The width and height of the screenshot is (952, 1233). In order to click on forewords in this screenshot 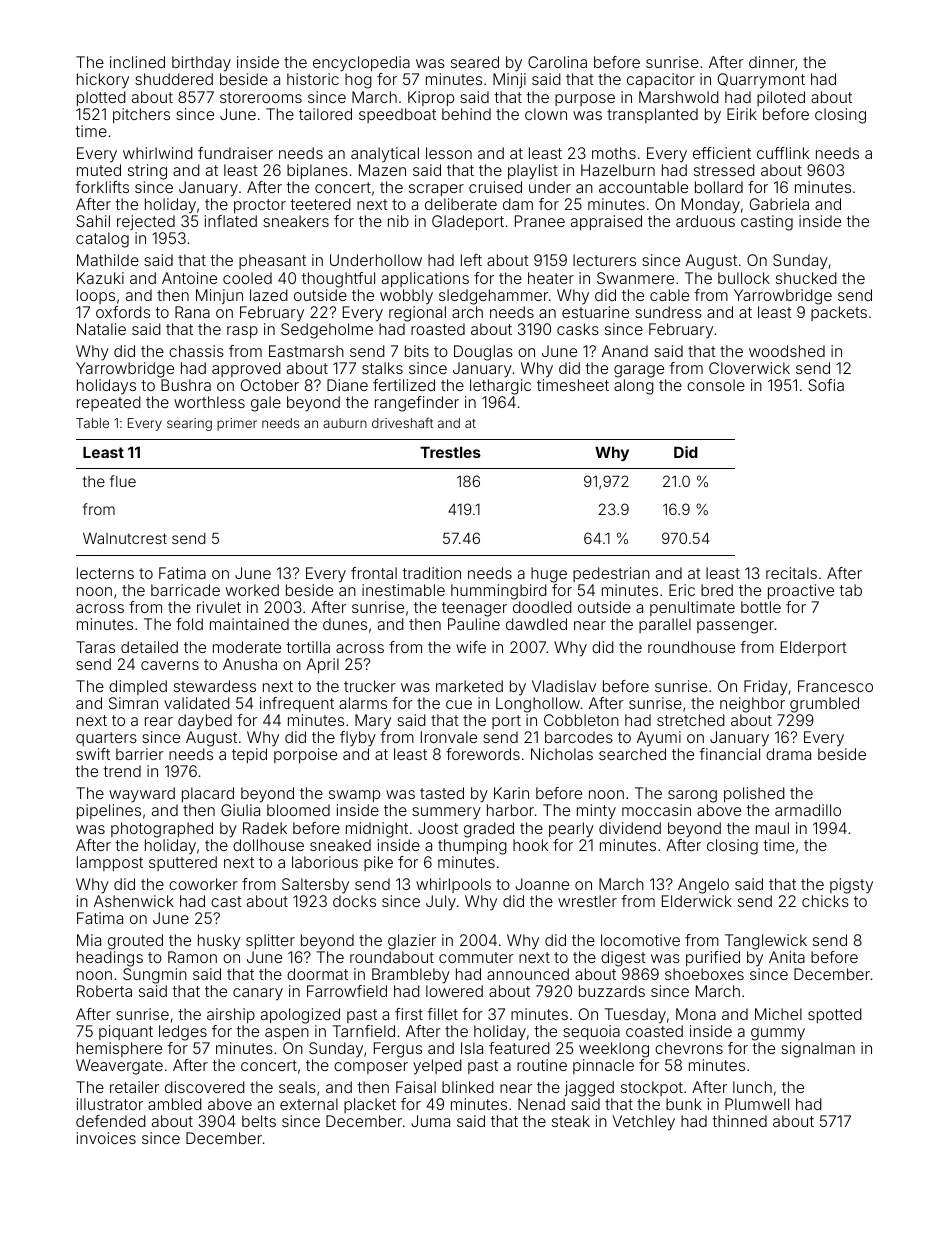, I will do `click(483, 754)`.
